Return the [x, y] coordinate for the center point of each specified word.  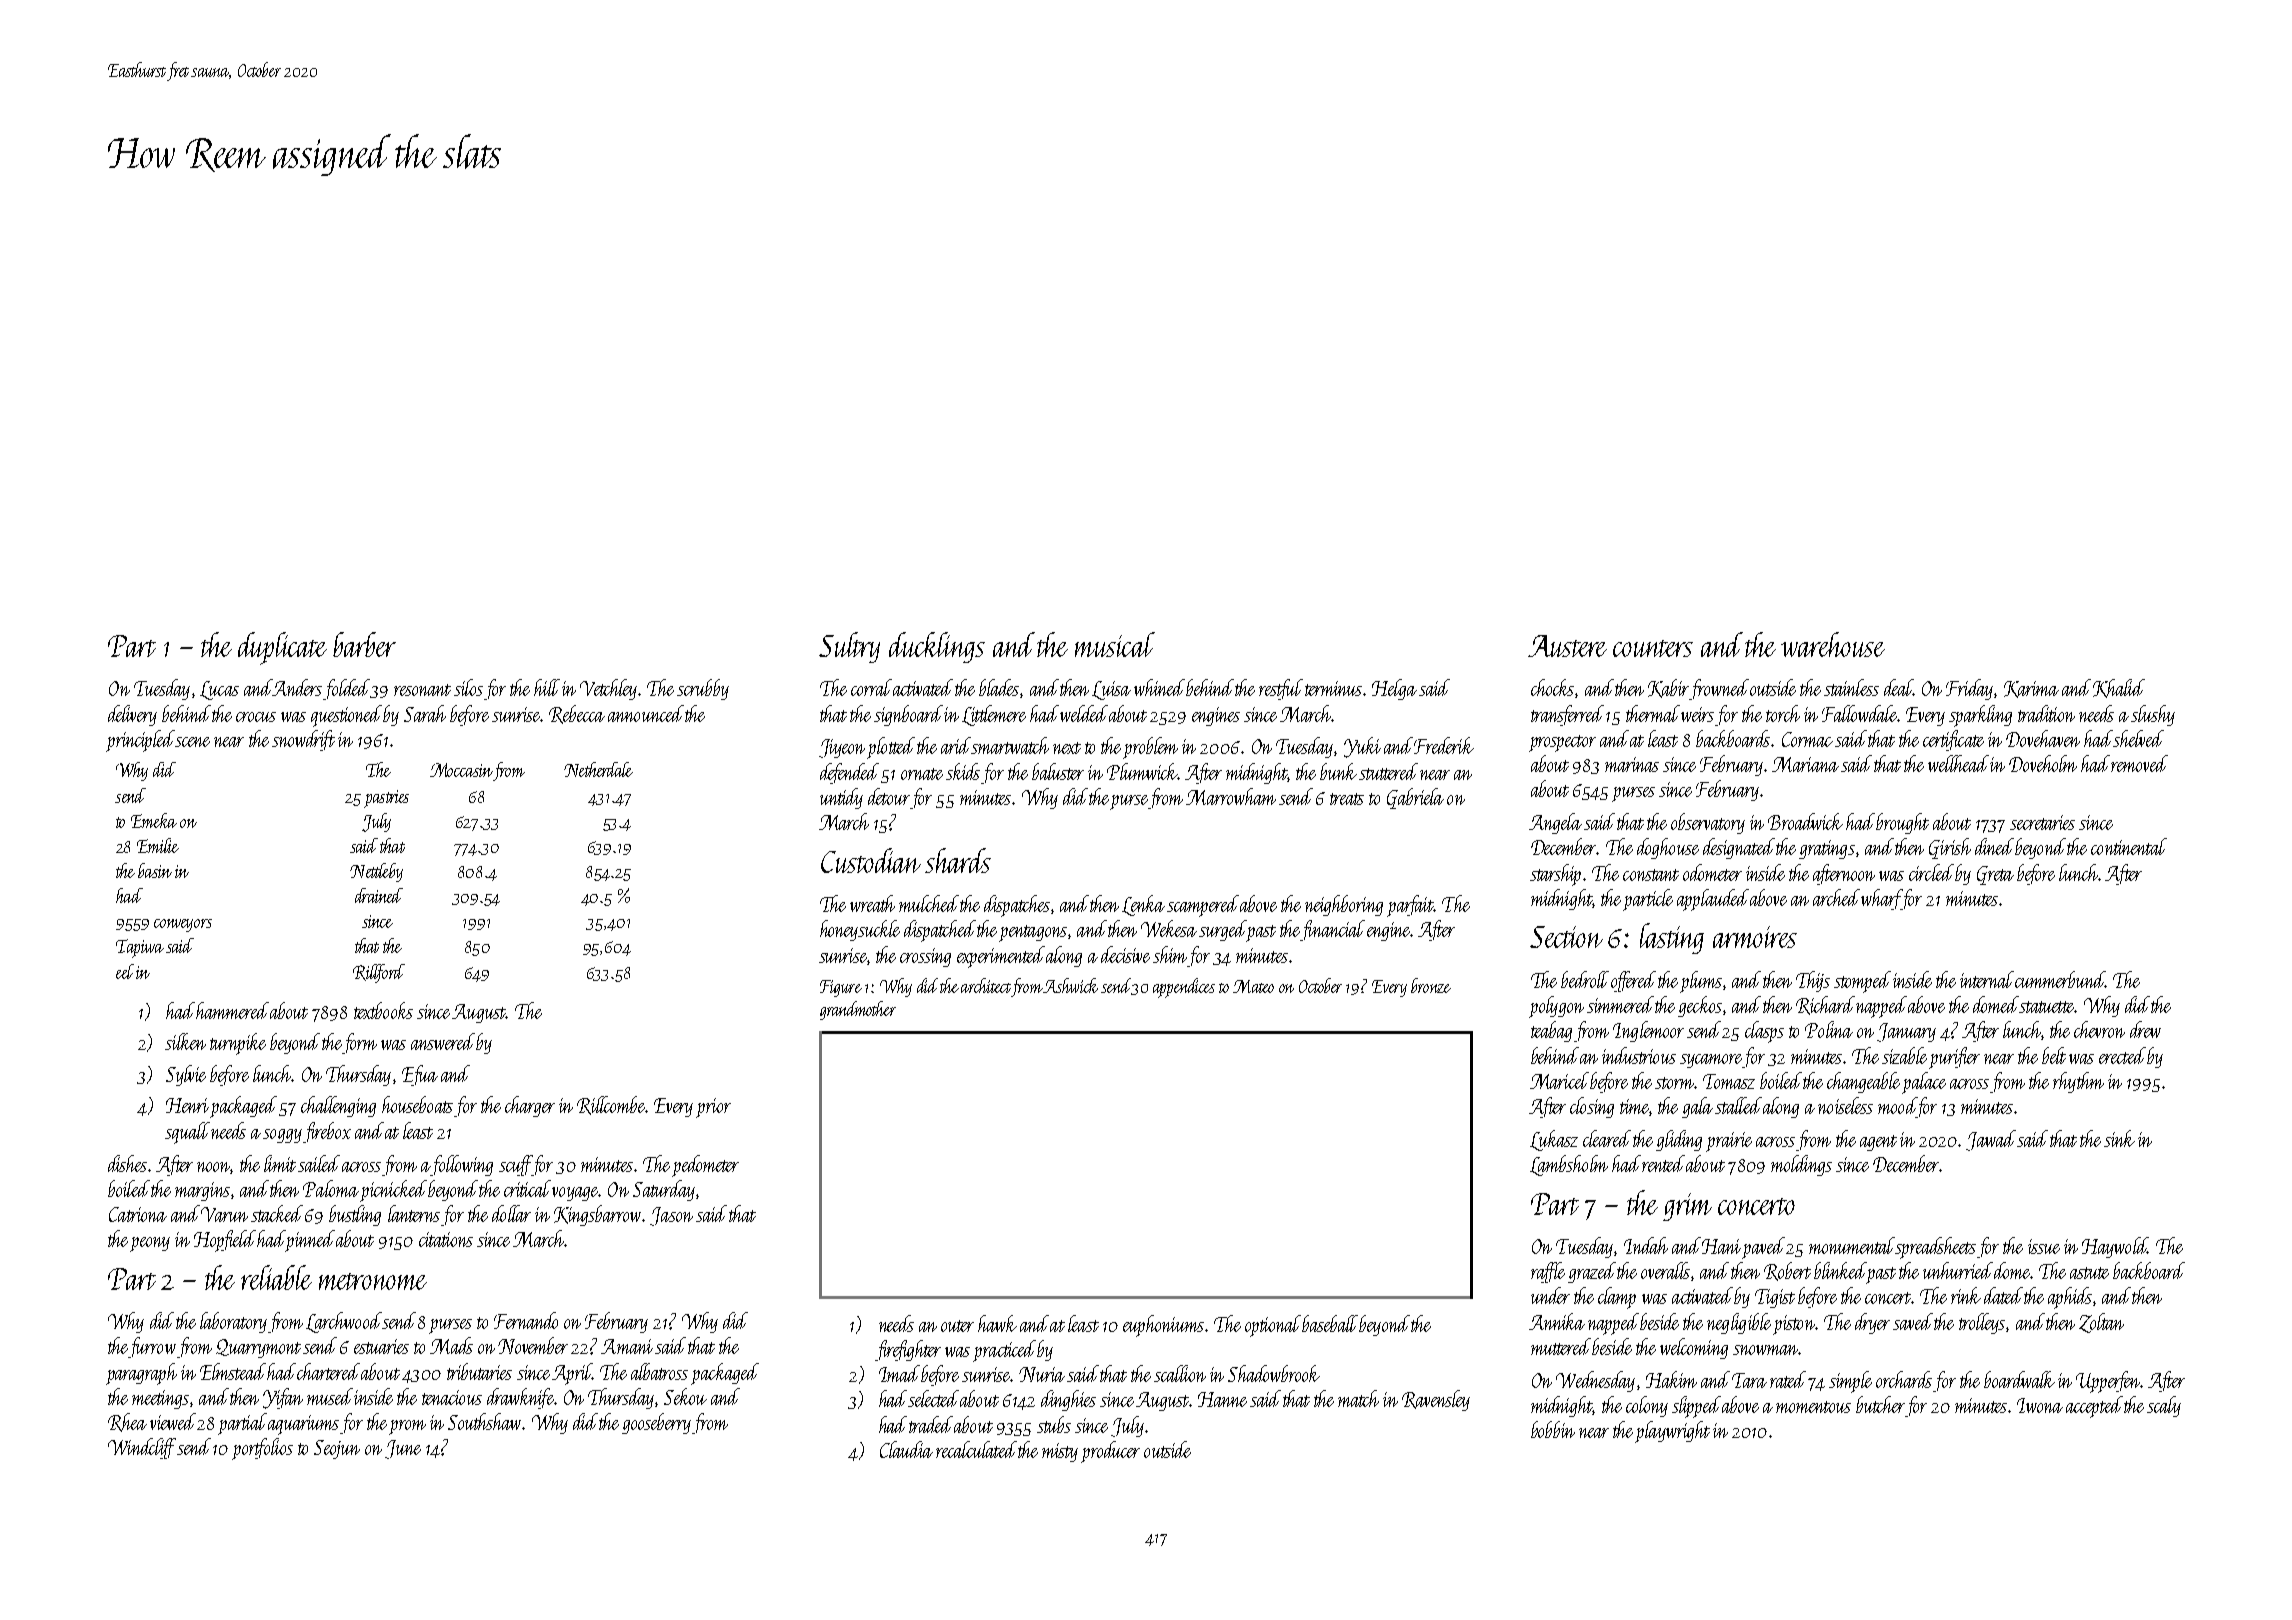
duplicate [282, 648]
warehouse [1833, 644]
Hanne [1222, 1399]
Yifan [283, 1398]
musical [1115, 644]
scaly [2164, 1406]
